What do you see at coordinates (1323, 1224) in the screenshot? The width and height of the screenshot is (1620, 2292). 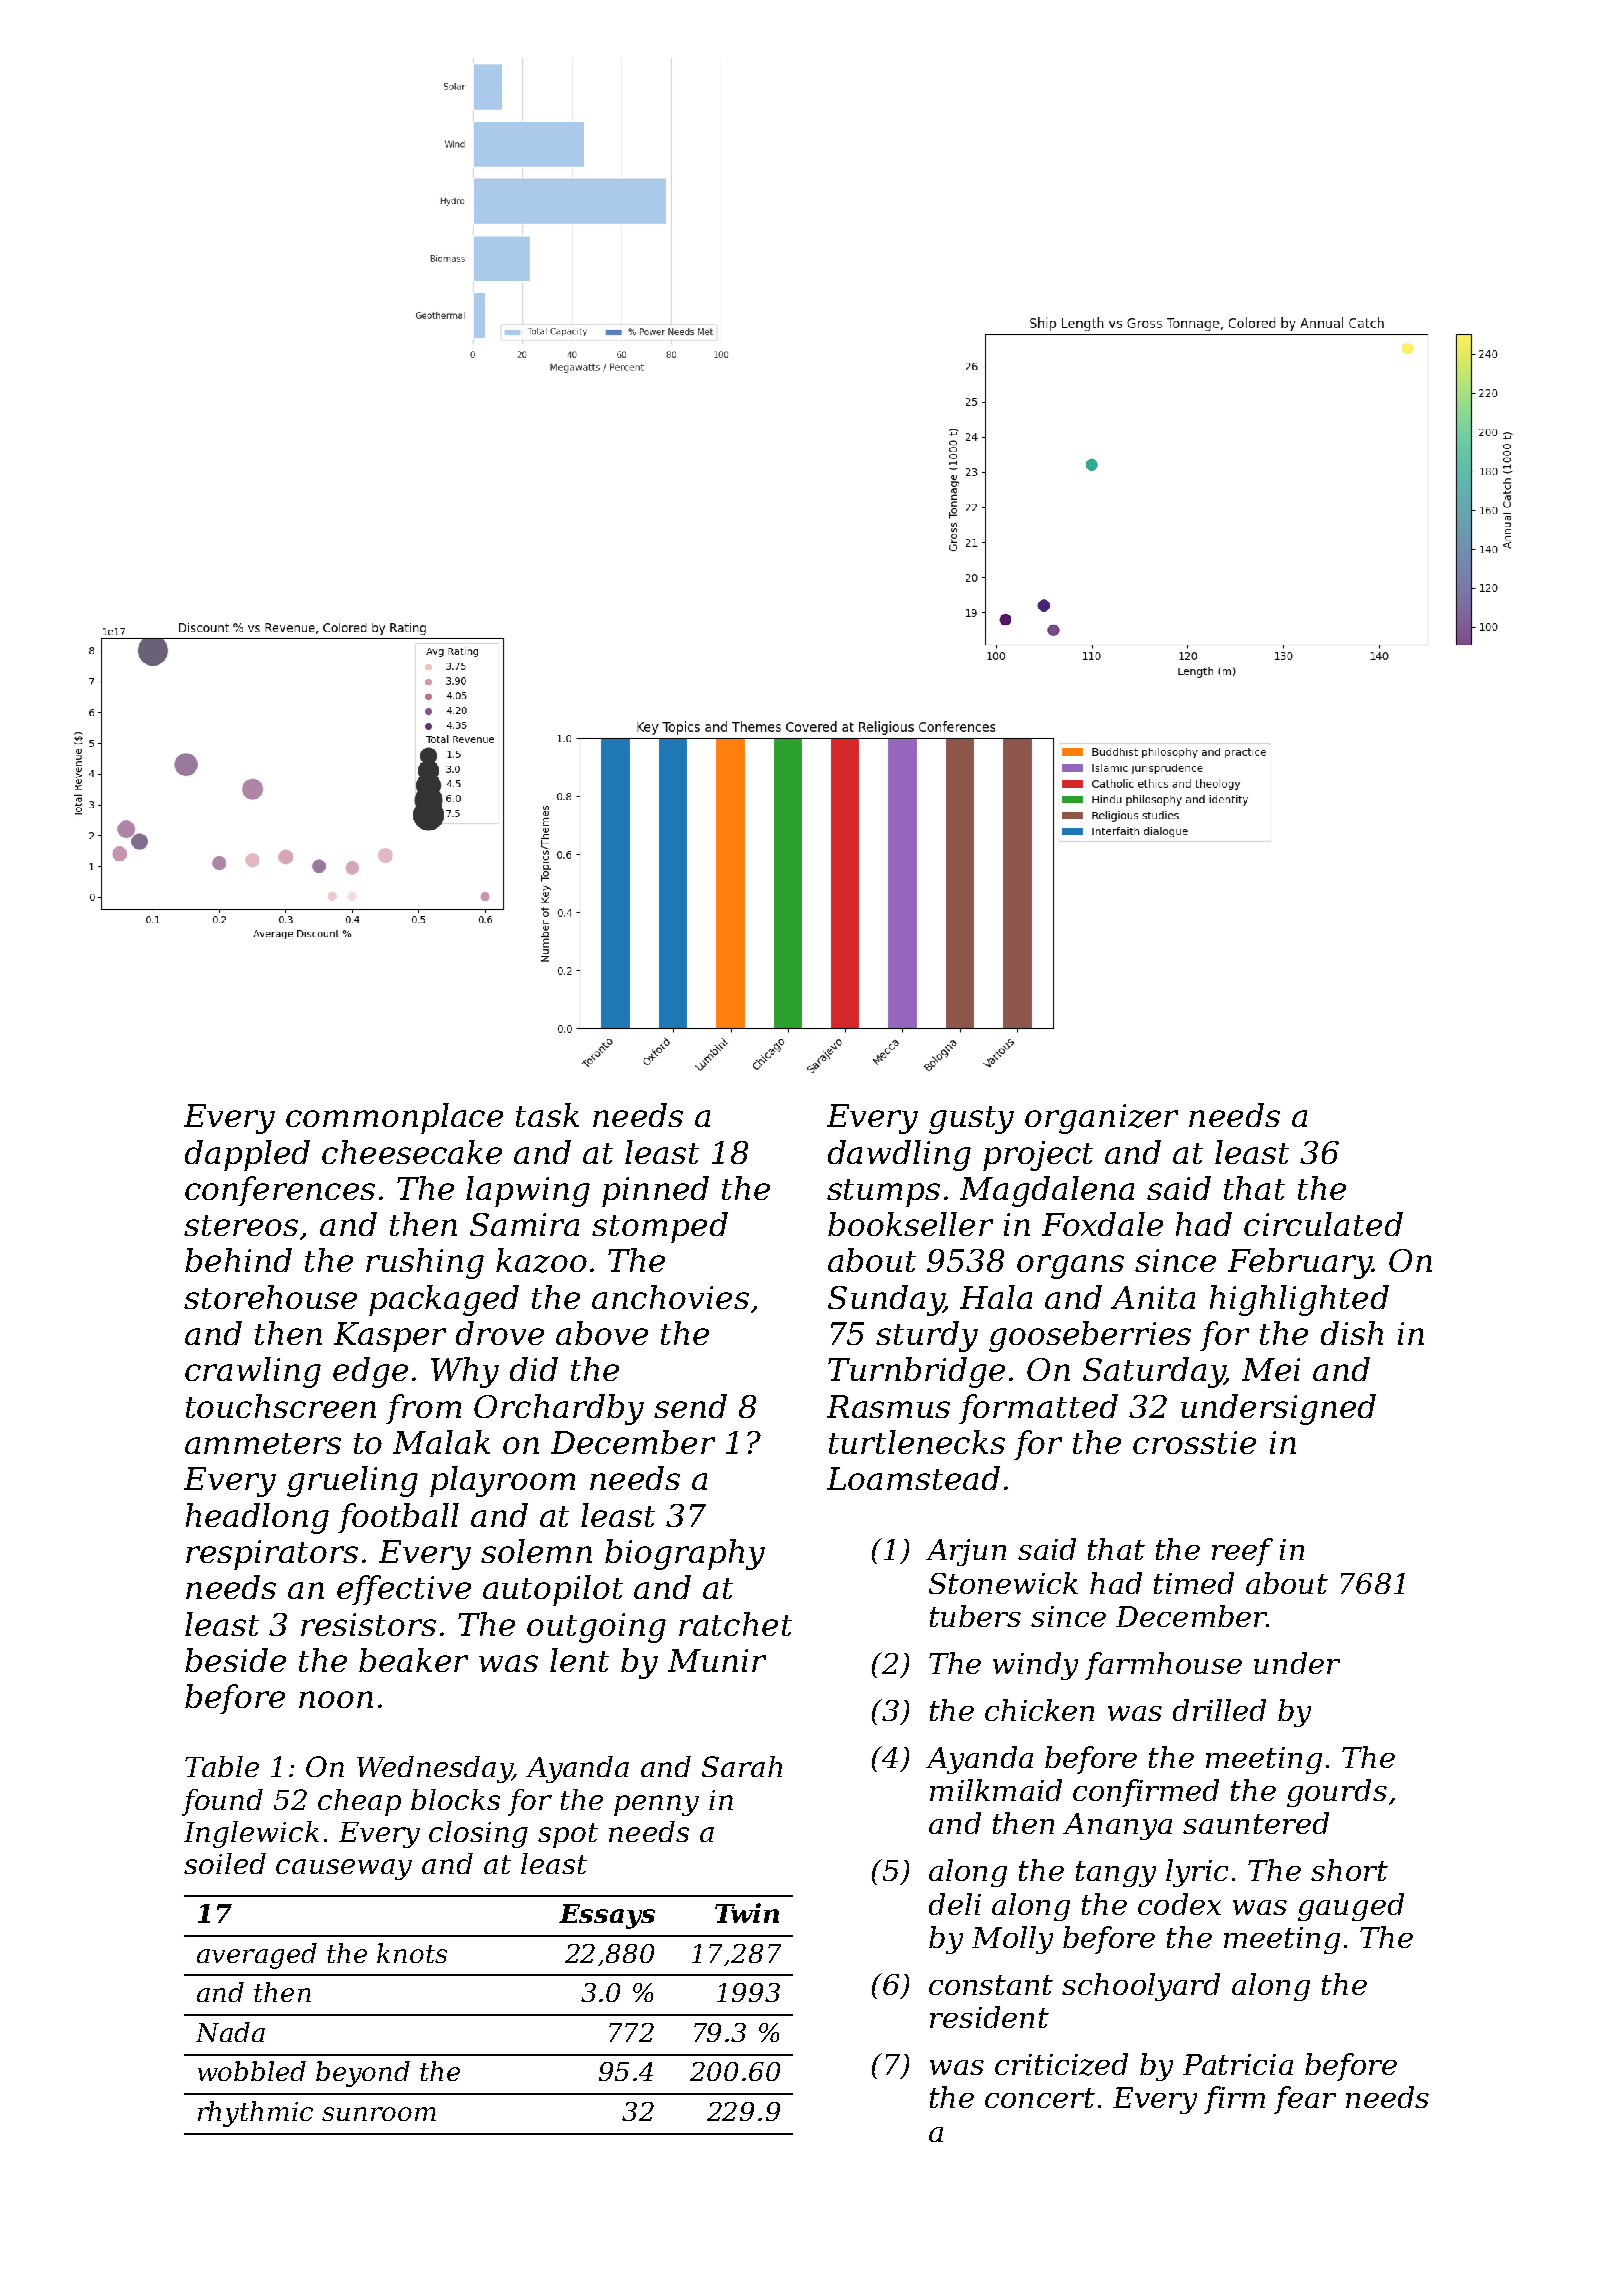 I see `circulated` at bounding box center [1323, 1224].
